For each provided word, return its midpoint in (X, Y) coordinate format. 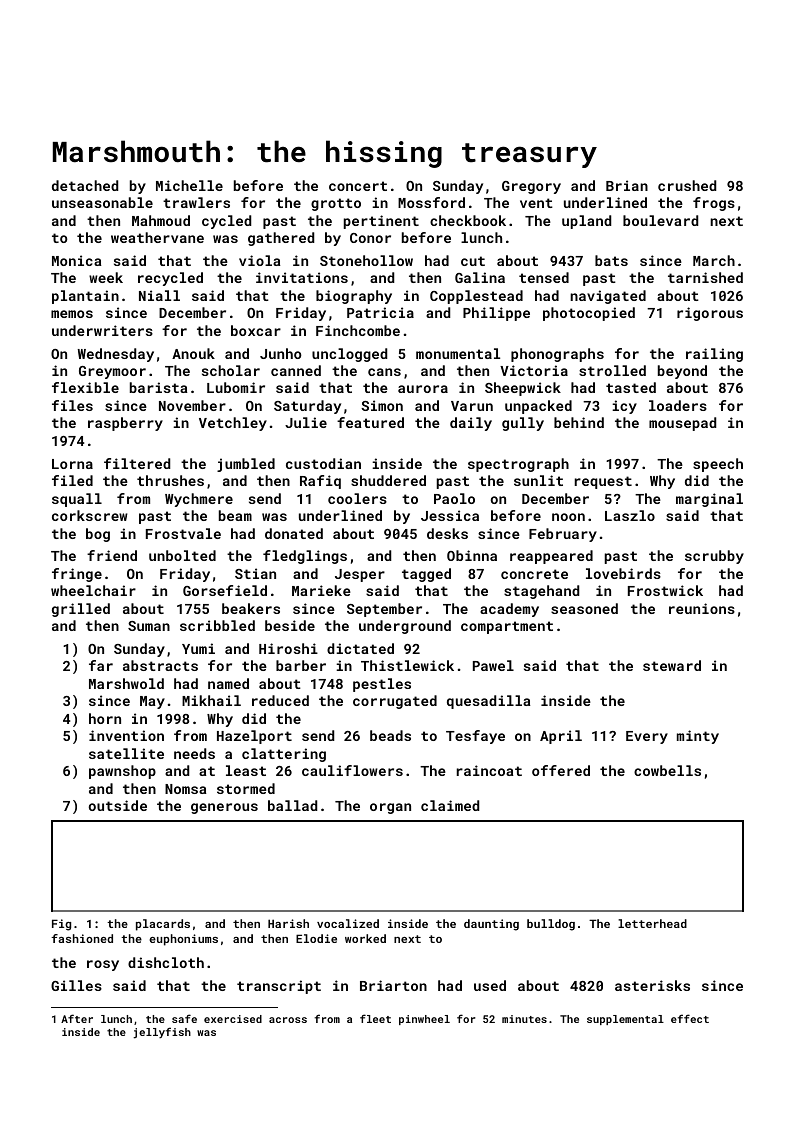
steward (672, 665)
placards (163, 925)
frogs (714, 204)
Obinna (472, 555)
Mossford (431, 202)
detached (85, 185)
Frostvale (183, 533)
